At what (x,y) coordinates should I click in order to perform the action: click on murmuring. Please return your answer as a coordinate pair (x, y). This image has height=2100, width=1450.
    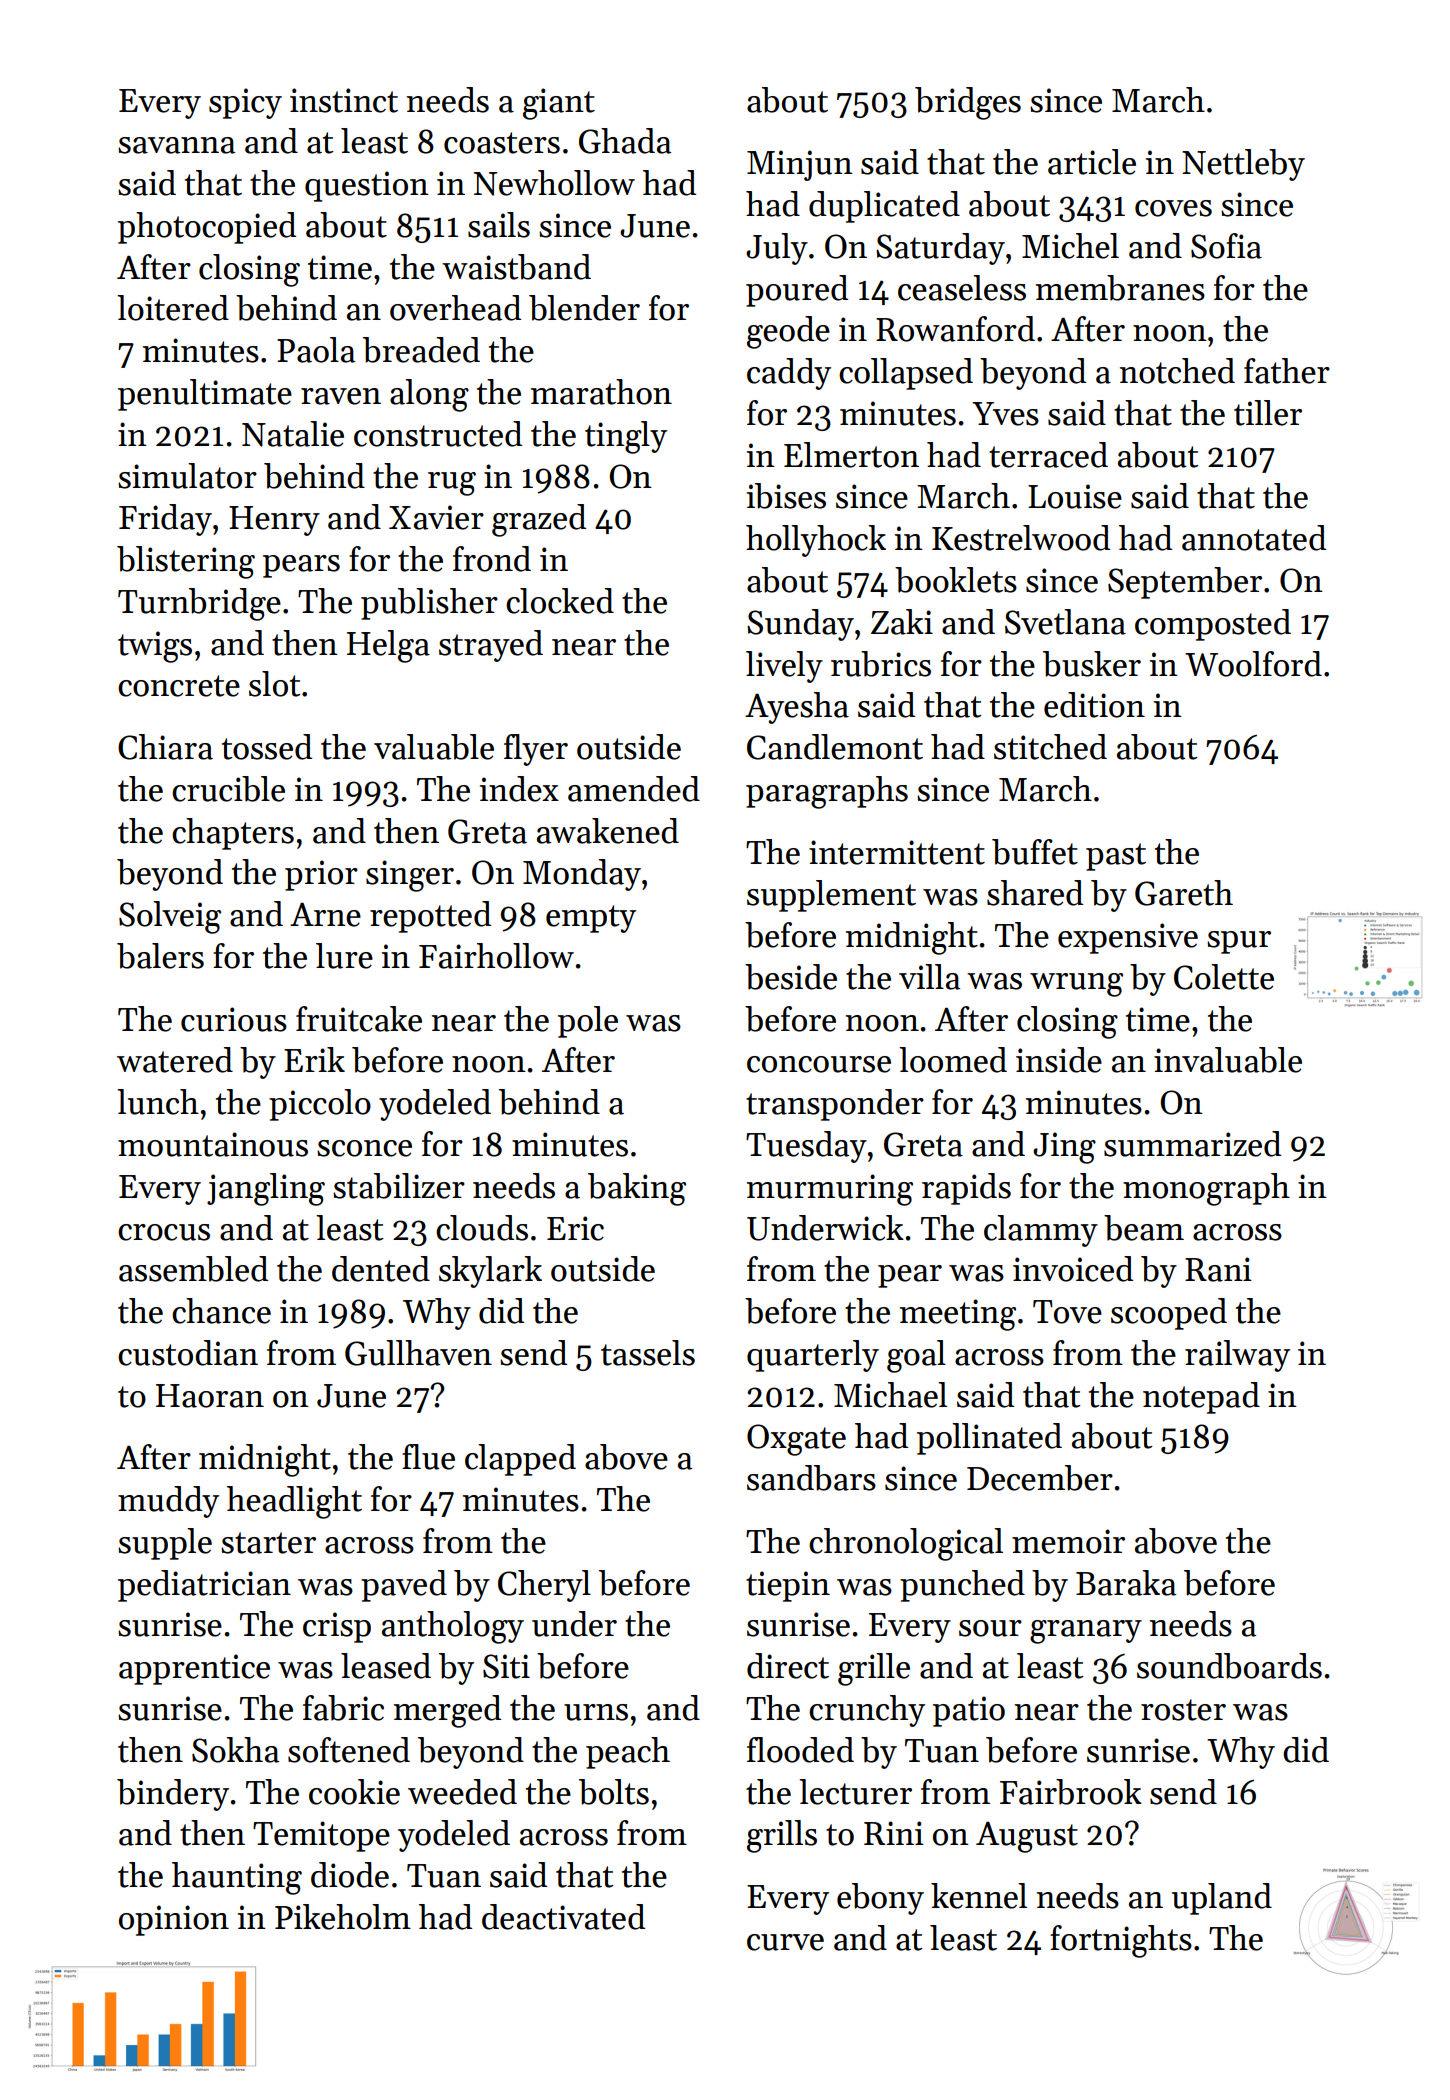
    Looking at the image, I should click on (830, 1190).
